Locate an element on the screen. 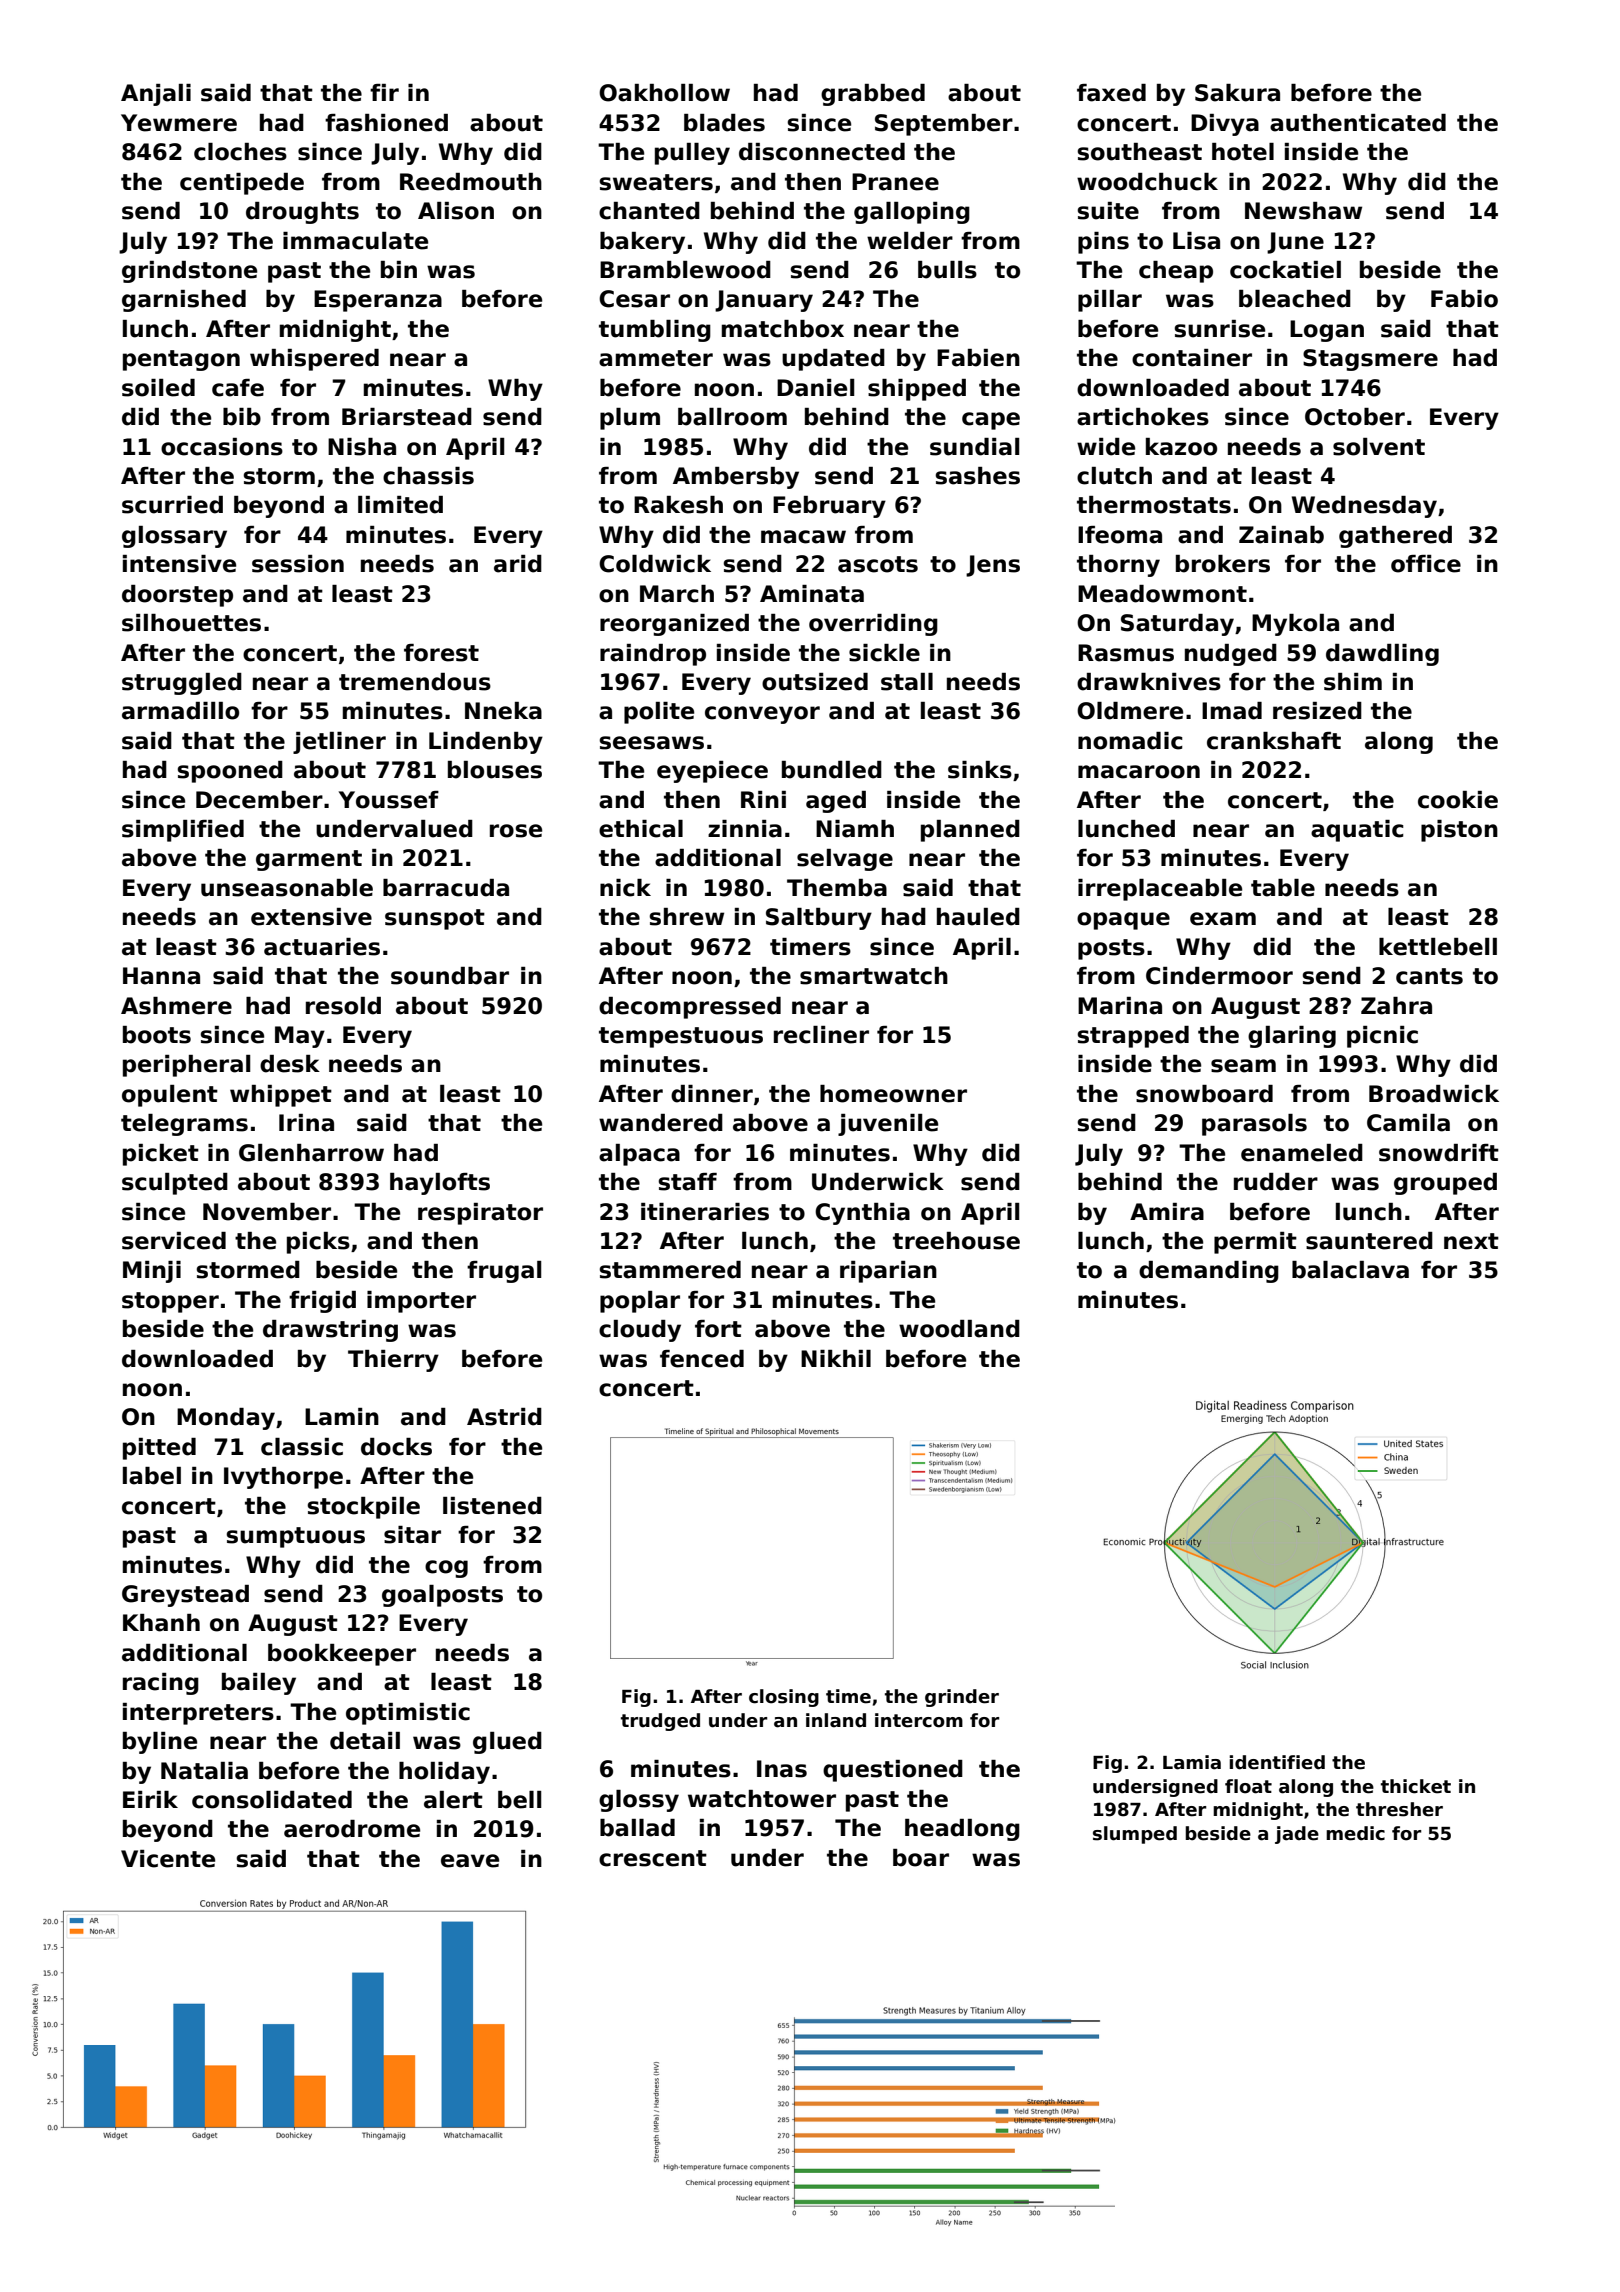 Image resolution: width=1620 pixels, height=2292 pixels. Anjali is located at coordinates (156, 95).
